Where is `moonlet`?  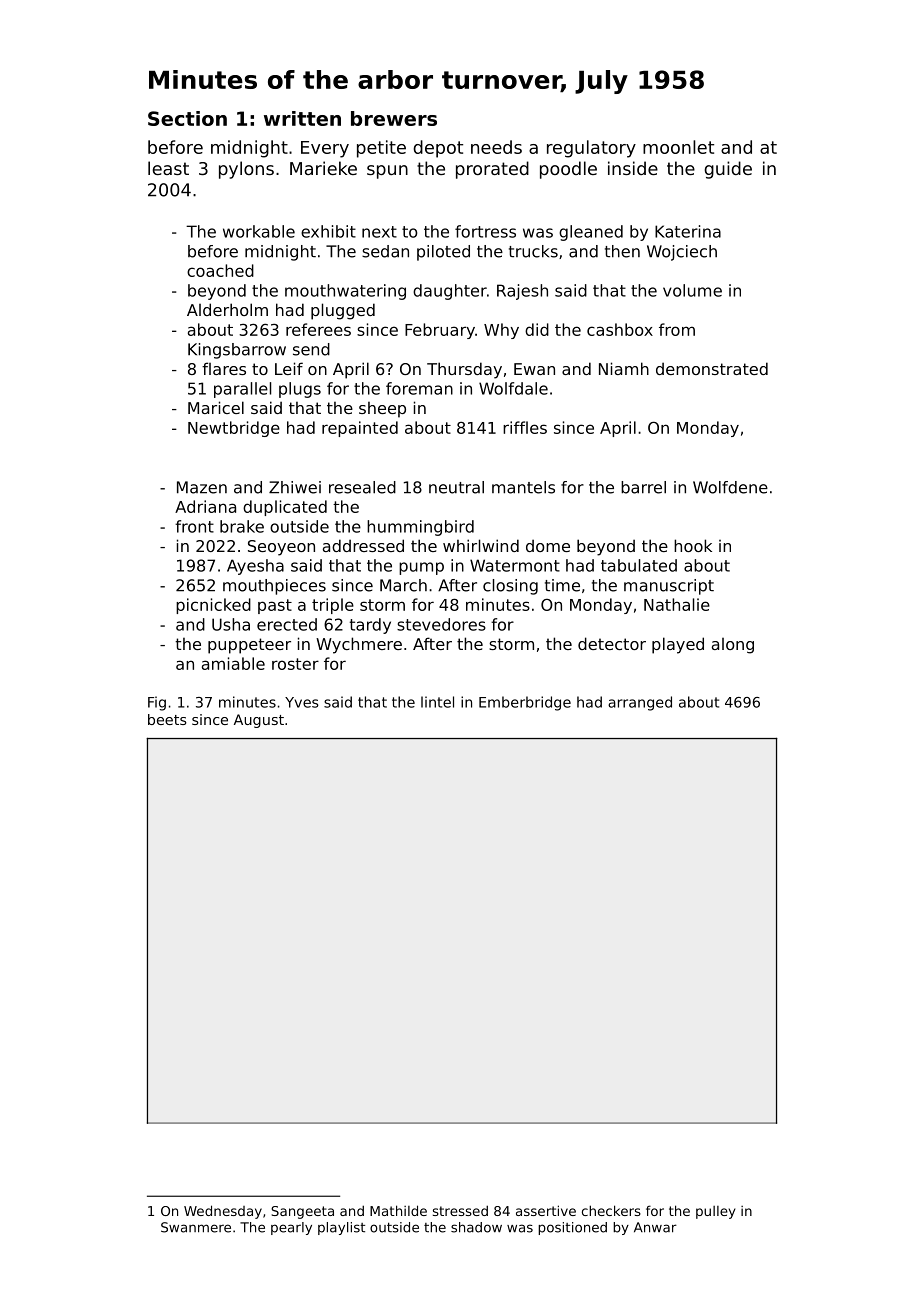
moonlet is located at coordinates (678, 147).
